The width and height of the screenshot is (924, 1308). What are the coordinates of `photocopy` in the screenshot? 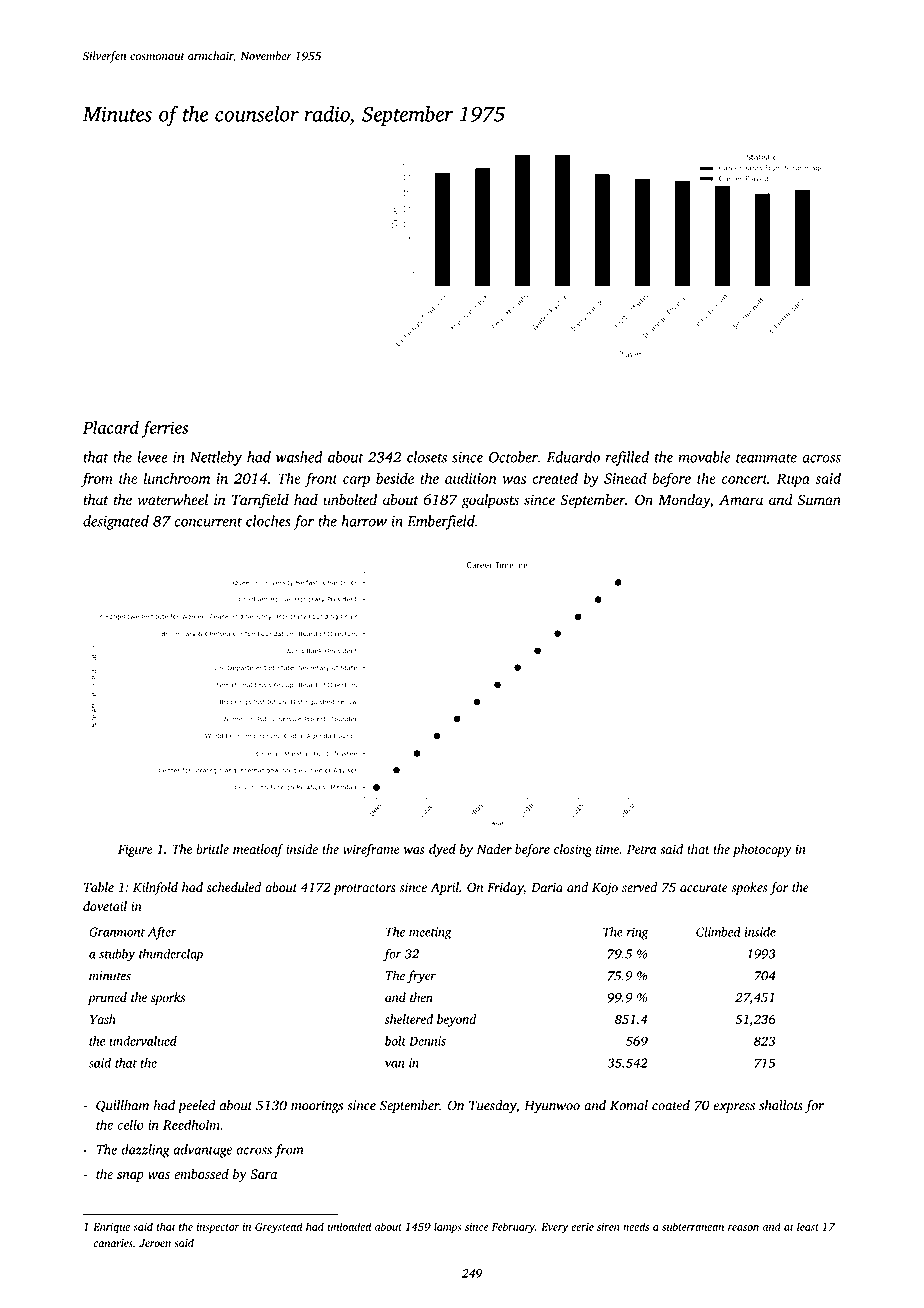 It's located at (762, 850).
